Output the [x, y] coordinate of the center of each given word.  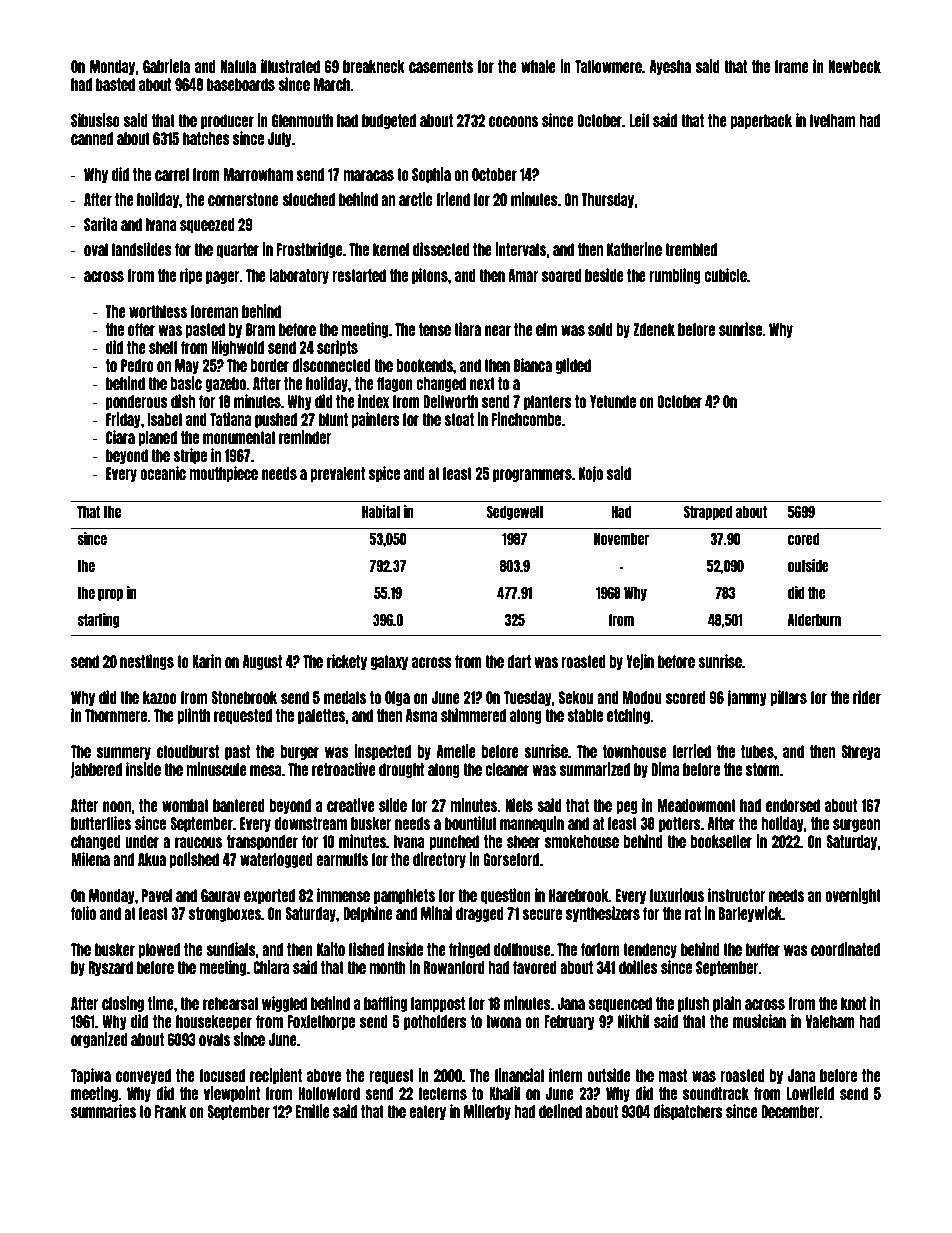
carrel [172, 174]
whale [538, 66]
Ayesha [670, 67]
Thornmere [116, 715]
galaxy [389, 662]
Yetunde [613, 401]
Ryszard [111, 968]
